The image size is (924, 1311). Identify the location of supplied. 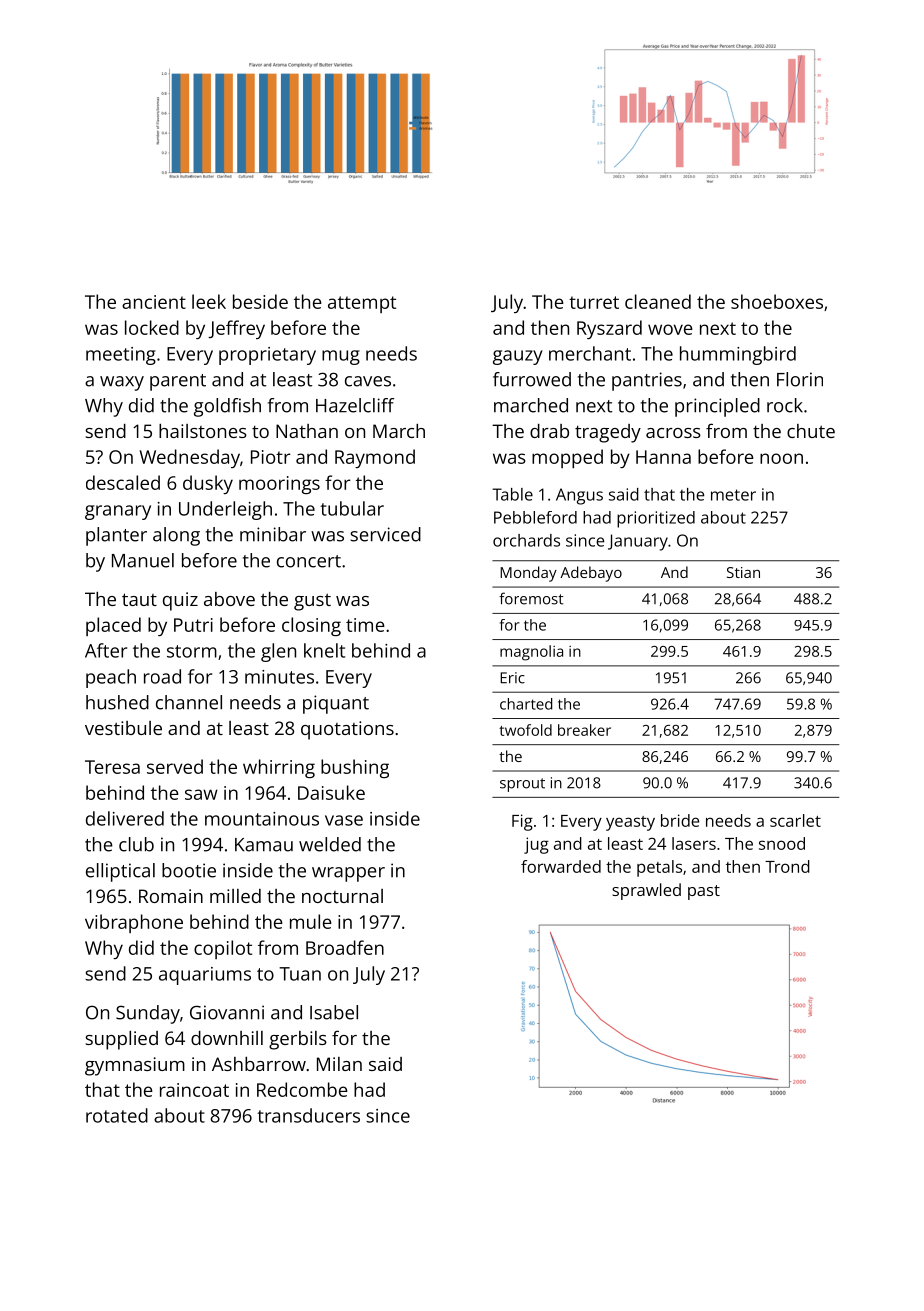
(121, 1040).
